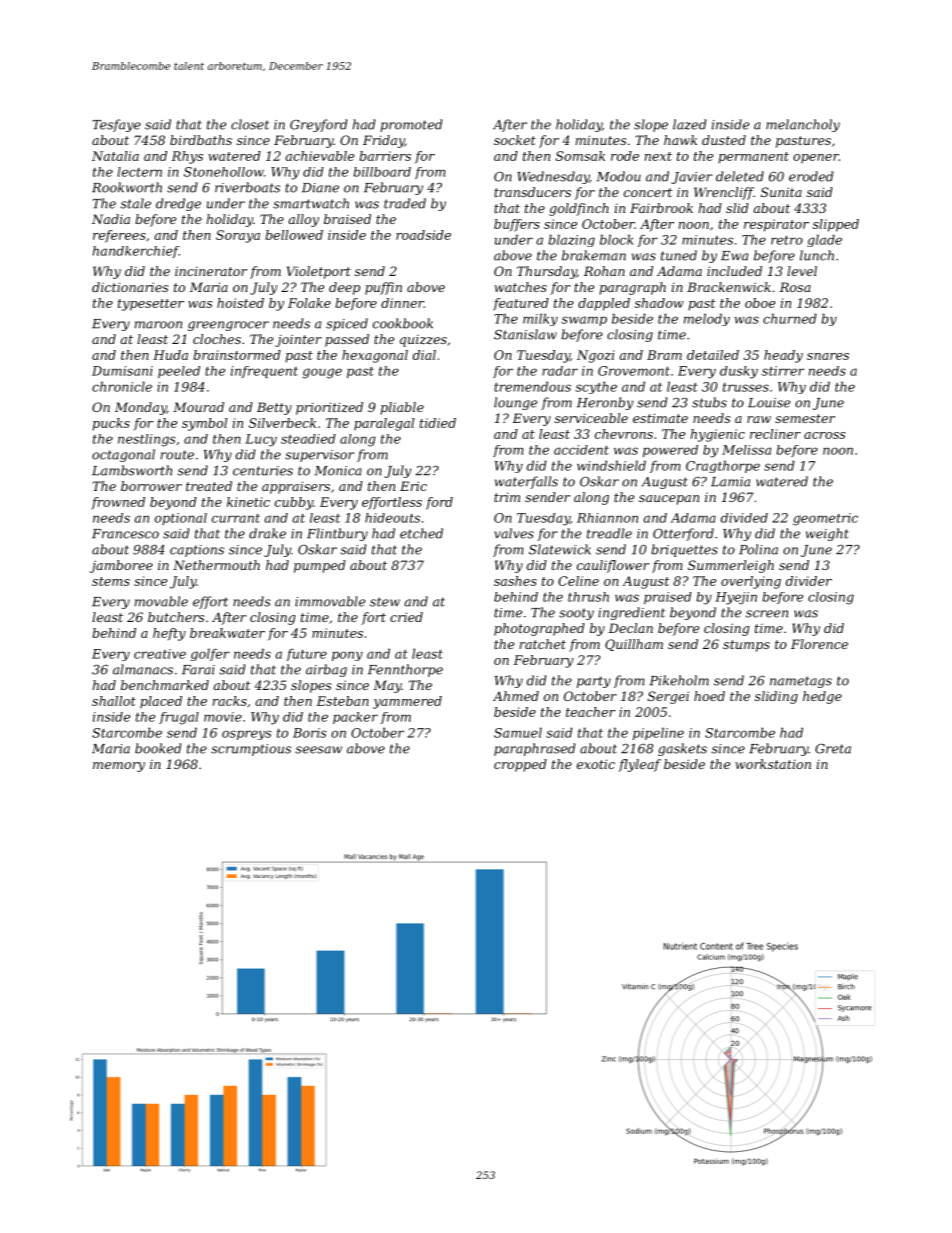  I want to click on melancholy, so click(803, 125).
